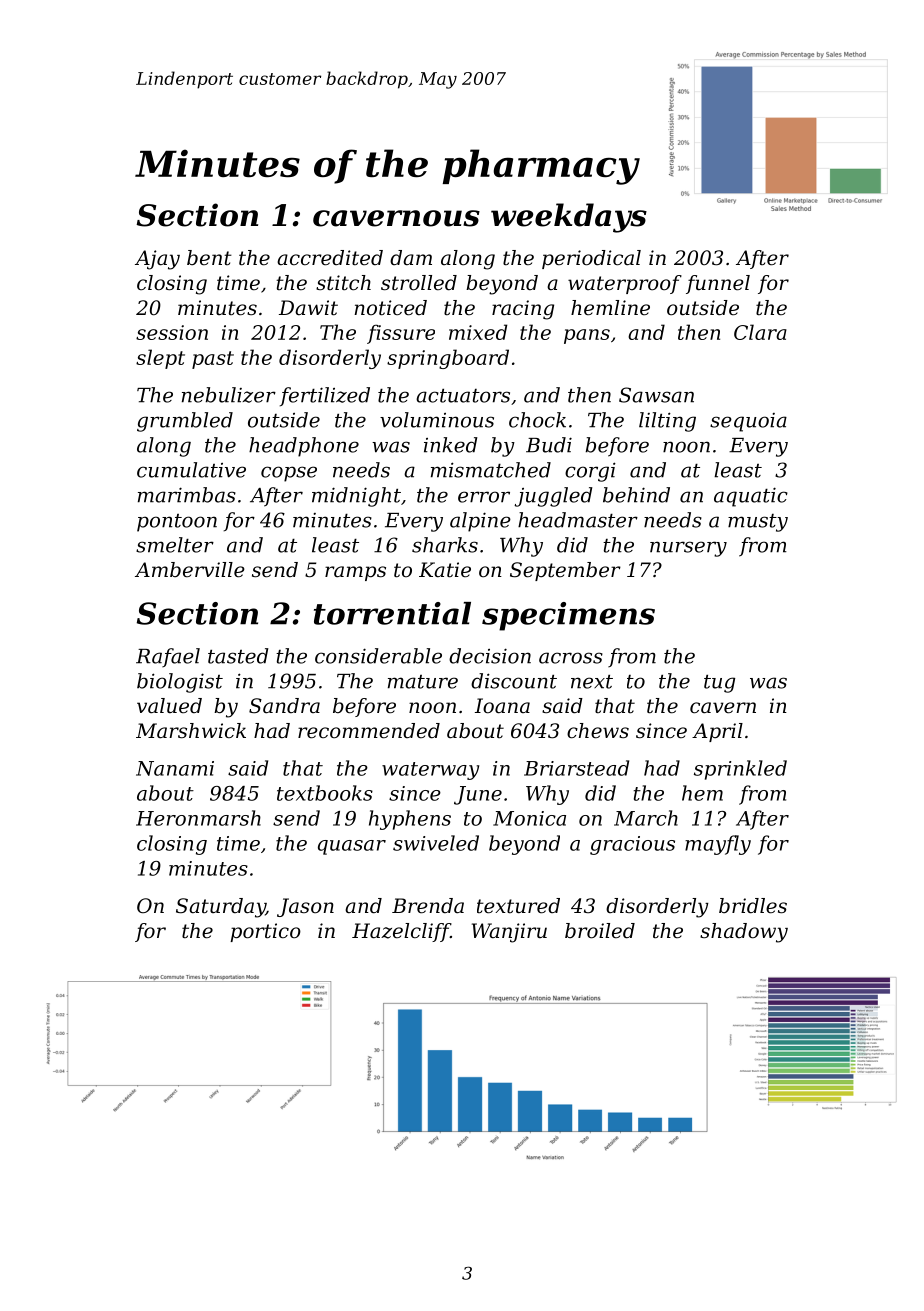 This page has height=1311, width=924. I want to click on Wanjiru, so click(509, 933).
